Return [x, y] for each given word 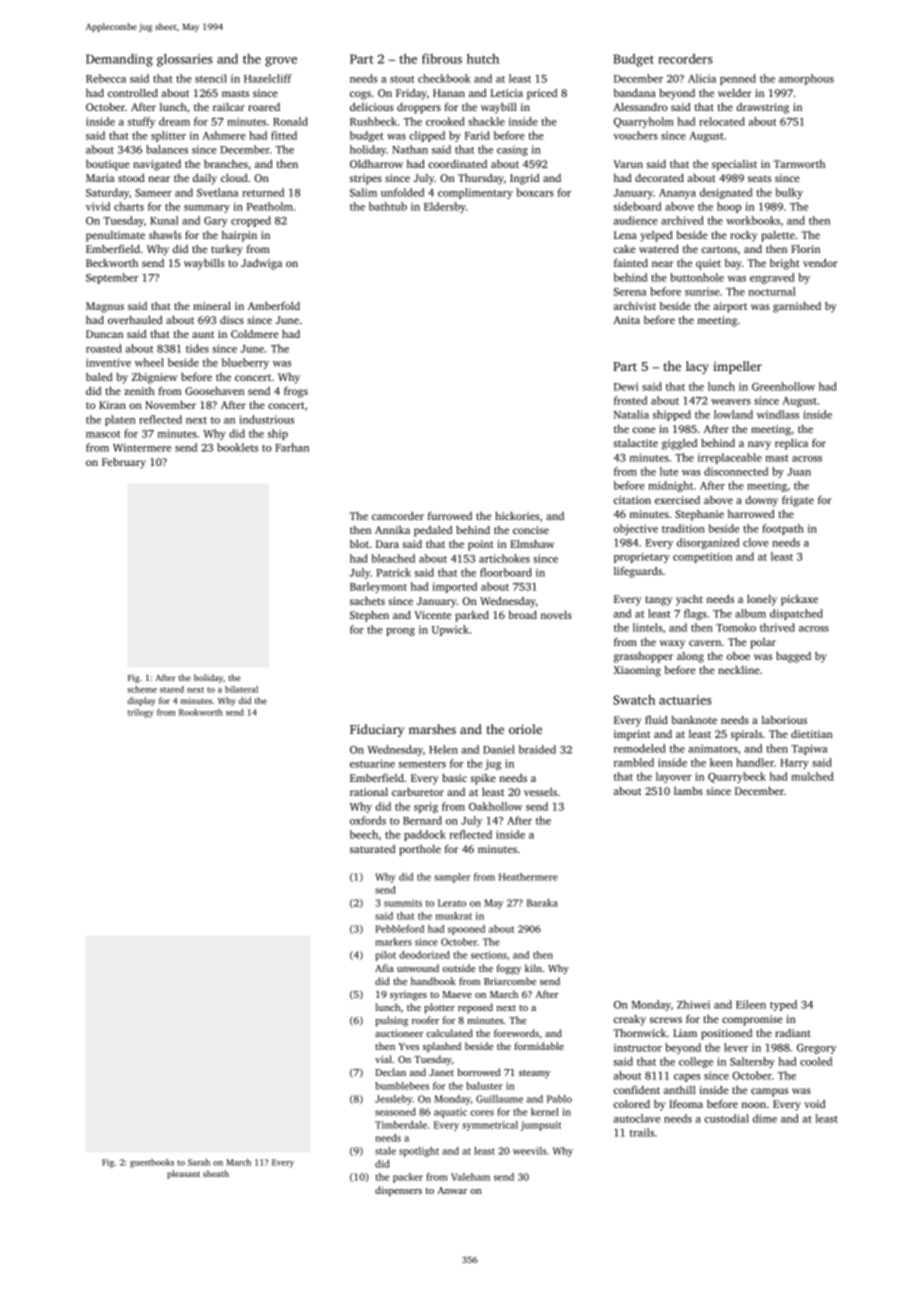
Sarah [199, 1162]
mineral [212, 305]
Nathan [410, 149]
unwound [418, 968]
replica [791, 444]
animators [713, 748]
